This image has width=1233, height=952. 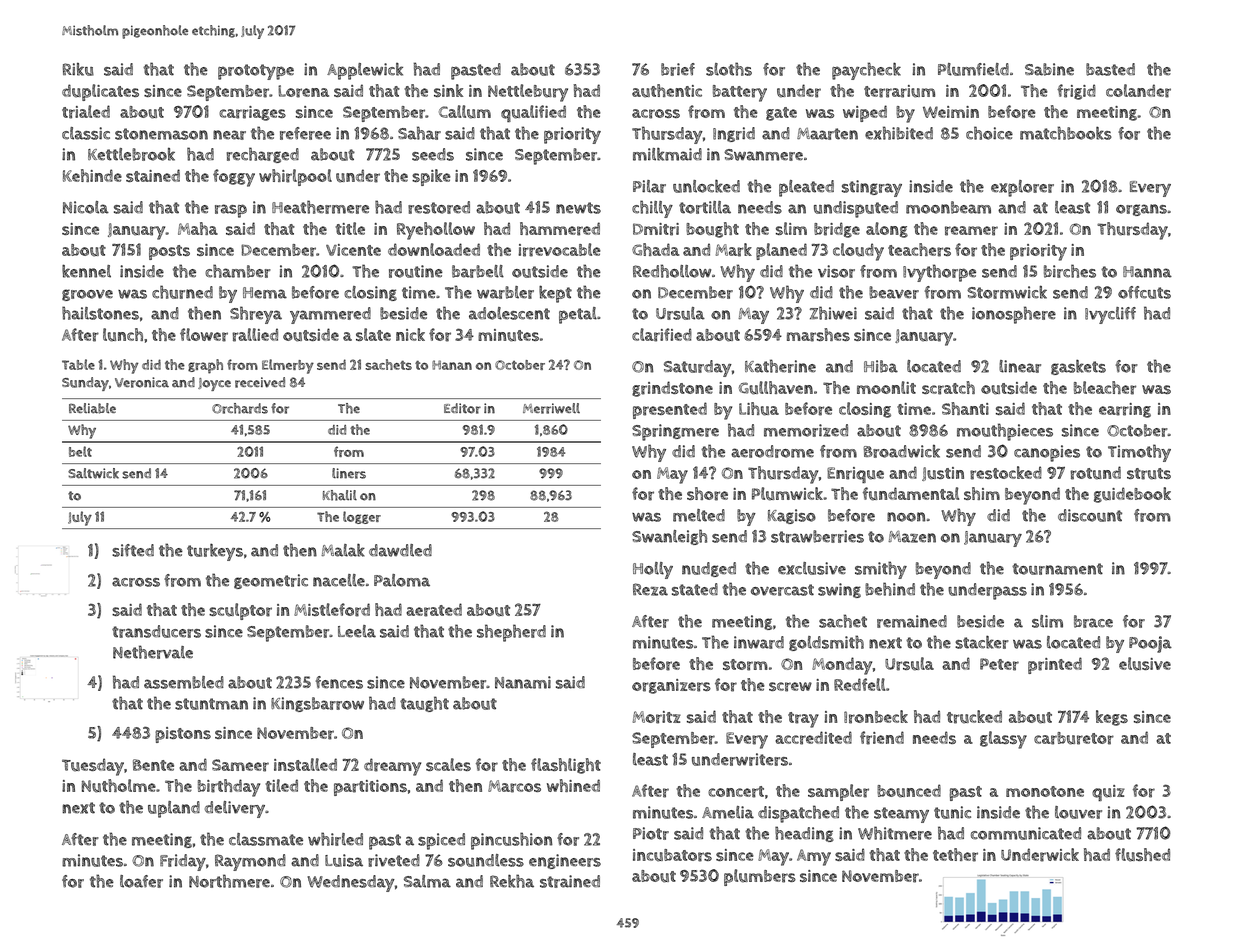 What do you see at coordinates (512, 841) in the image?
I see `pincushion` at bounding box center [512, 841].
